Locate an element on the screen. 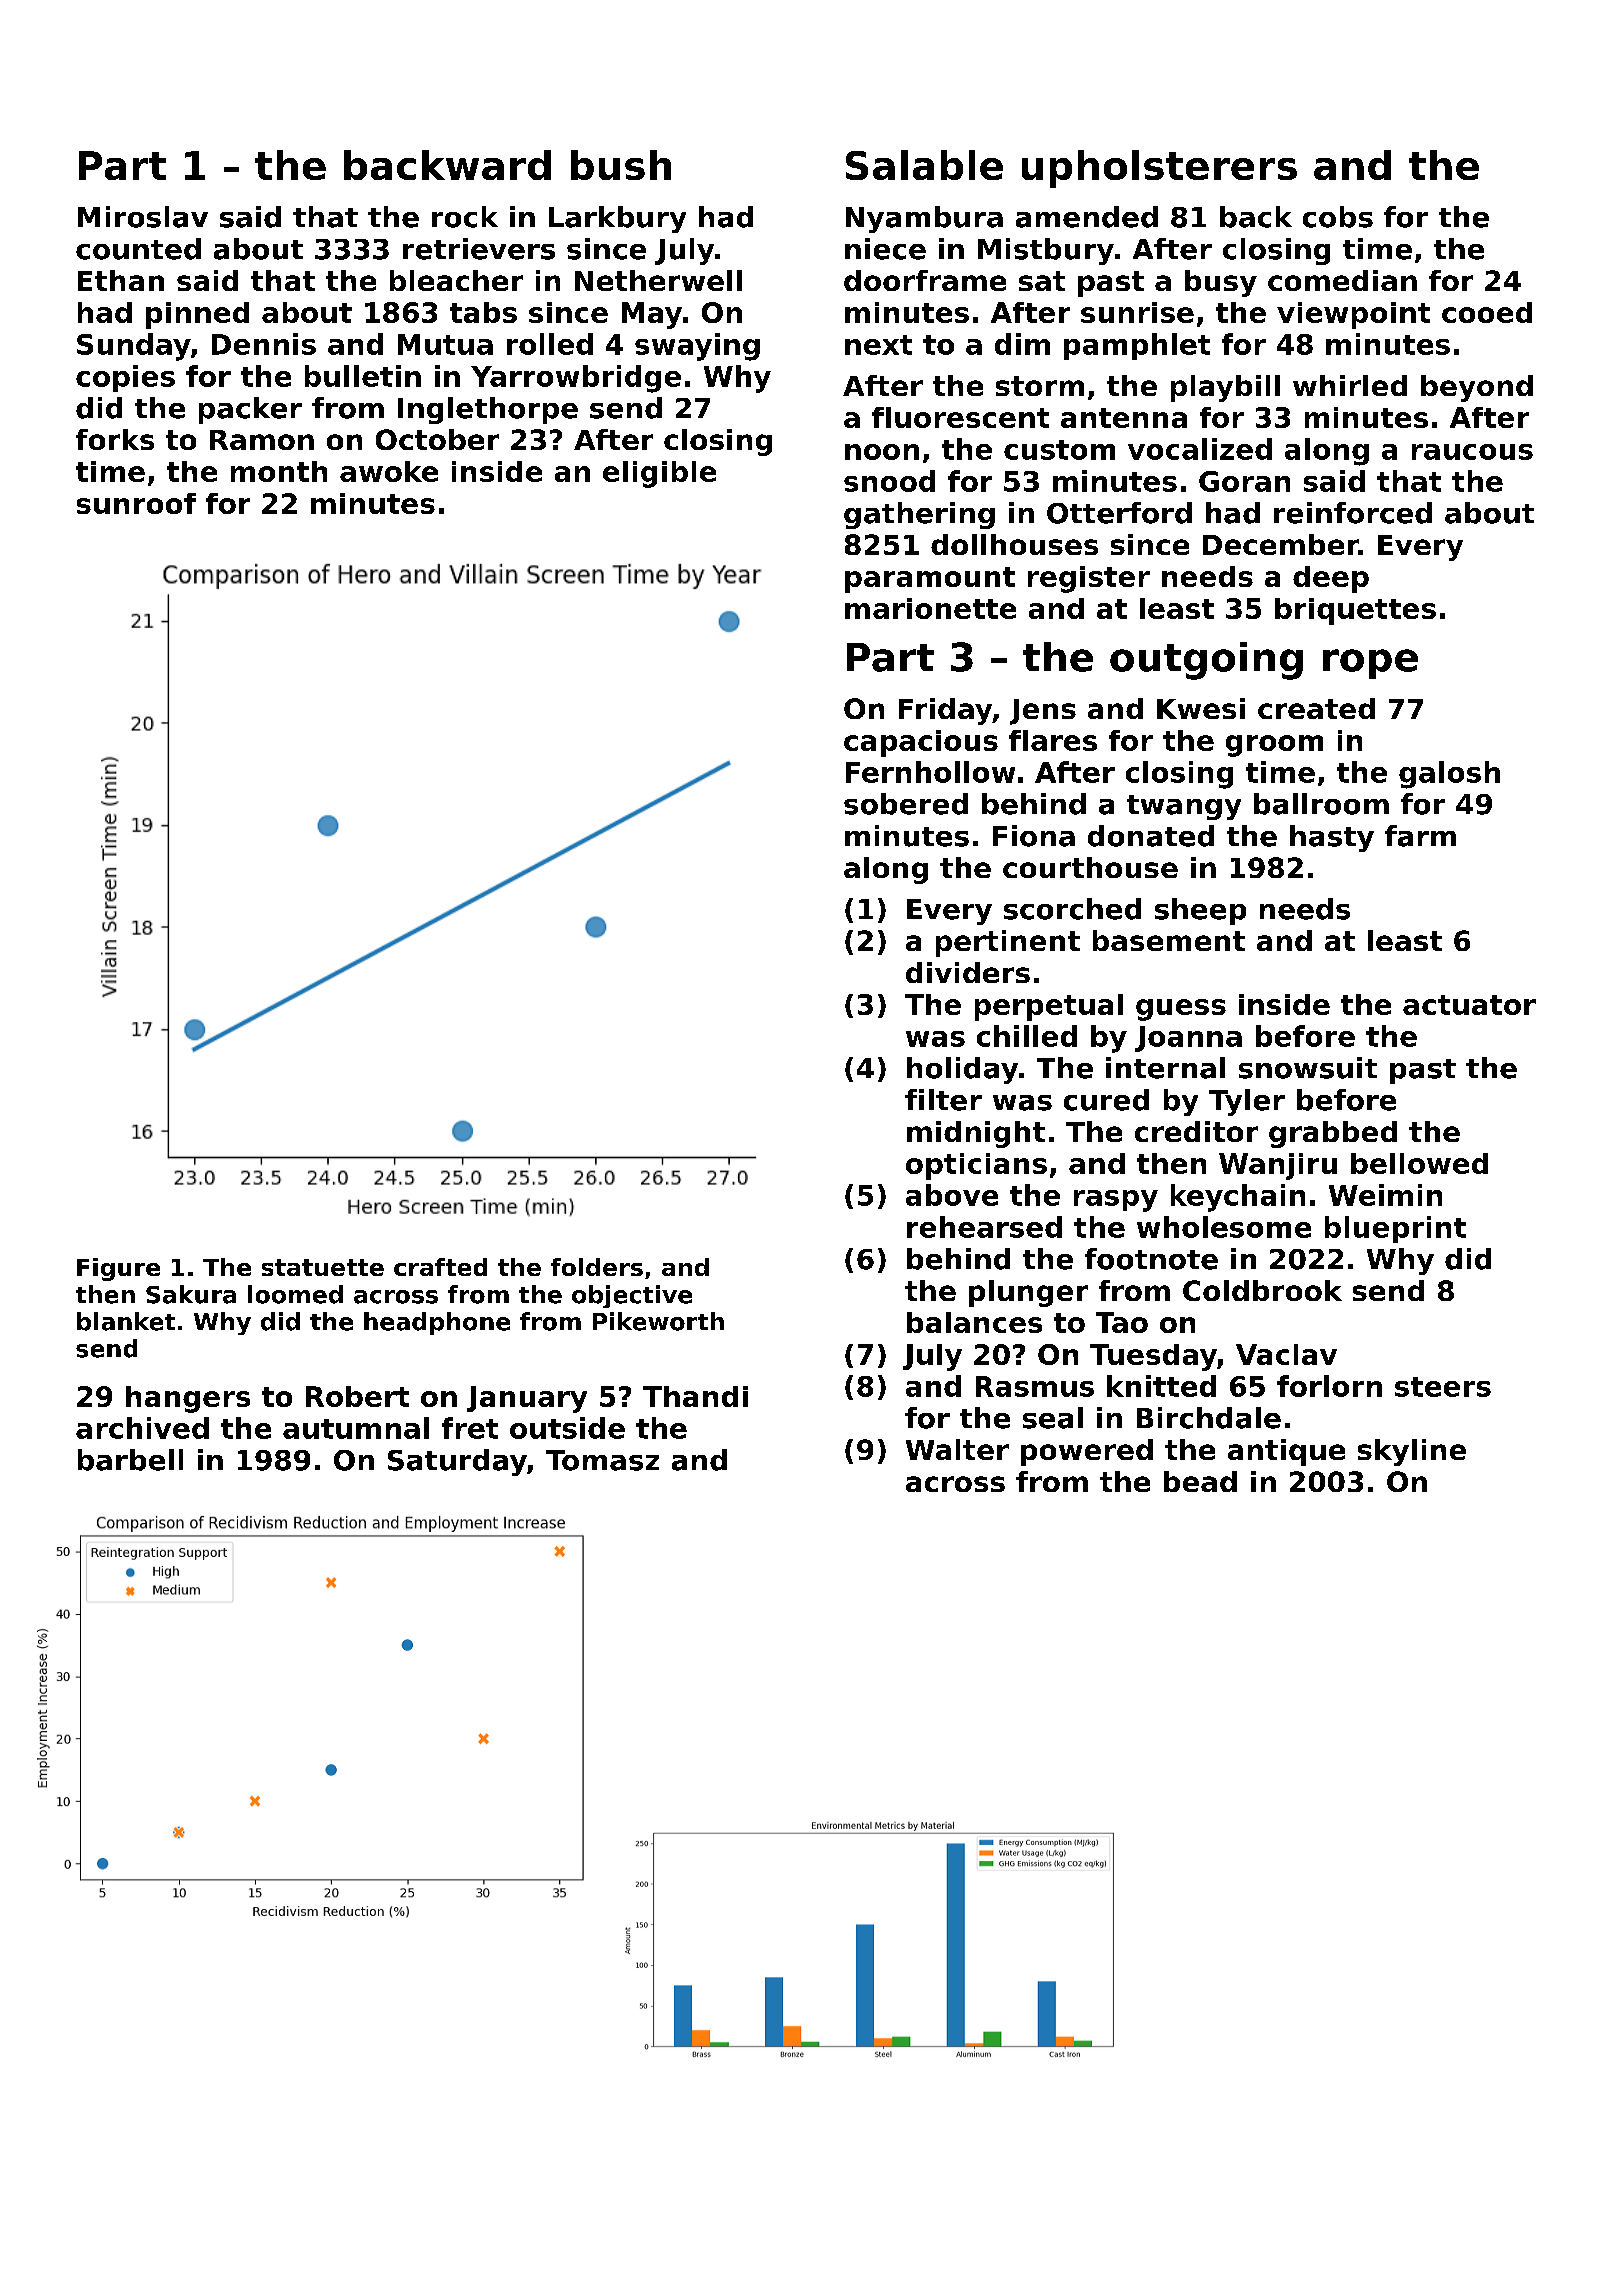 This screenshot has height=2292, width=1620. antique is located at coordinates (1286, 1452).
